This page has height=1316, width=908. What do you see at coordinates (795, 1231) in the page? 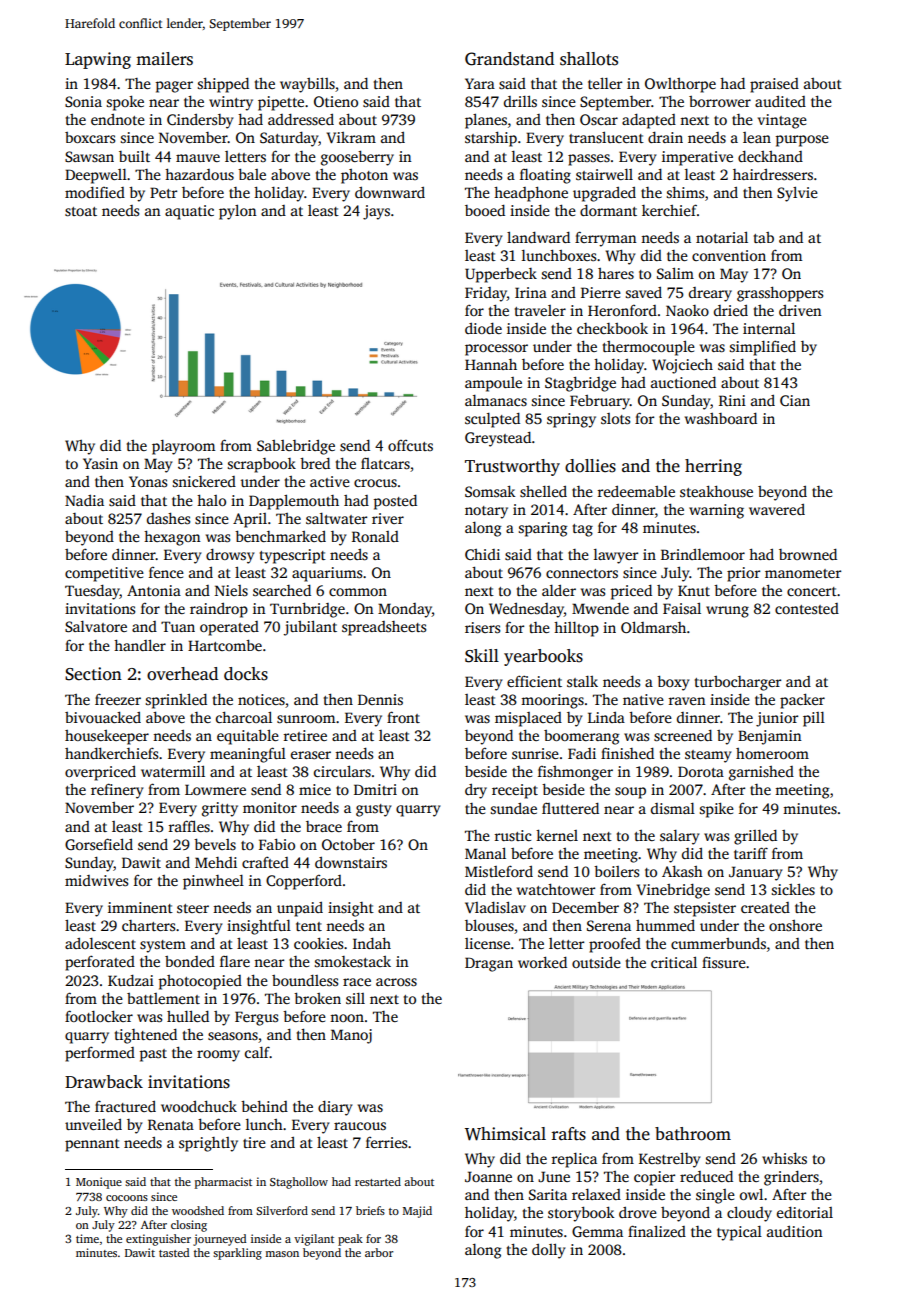
I see `audition` at bounding box center [795, 1231].
